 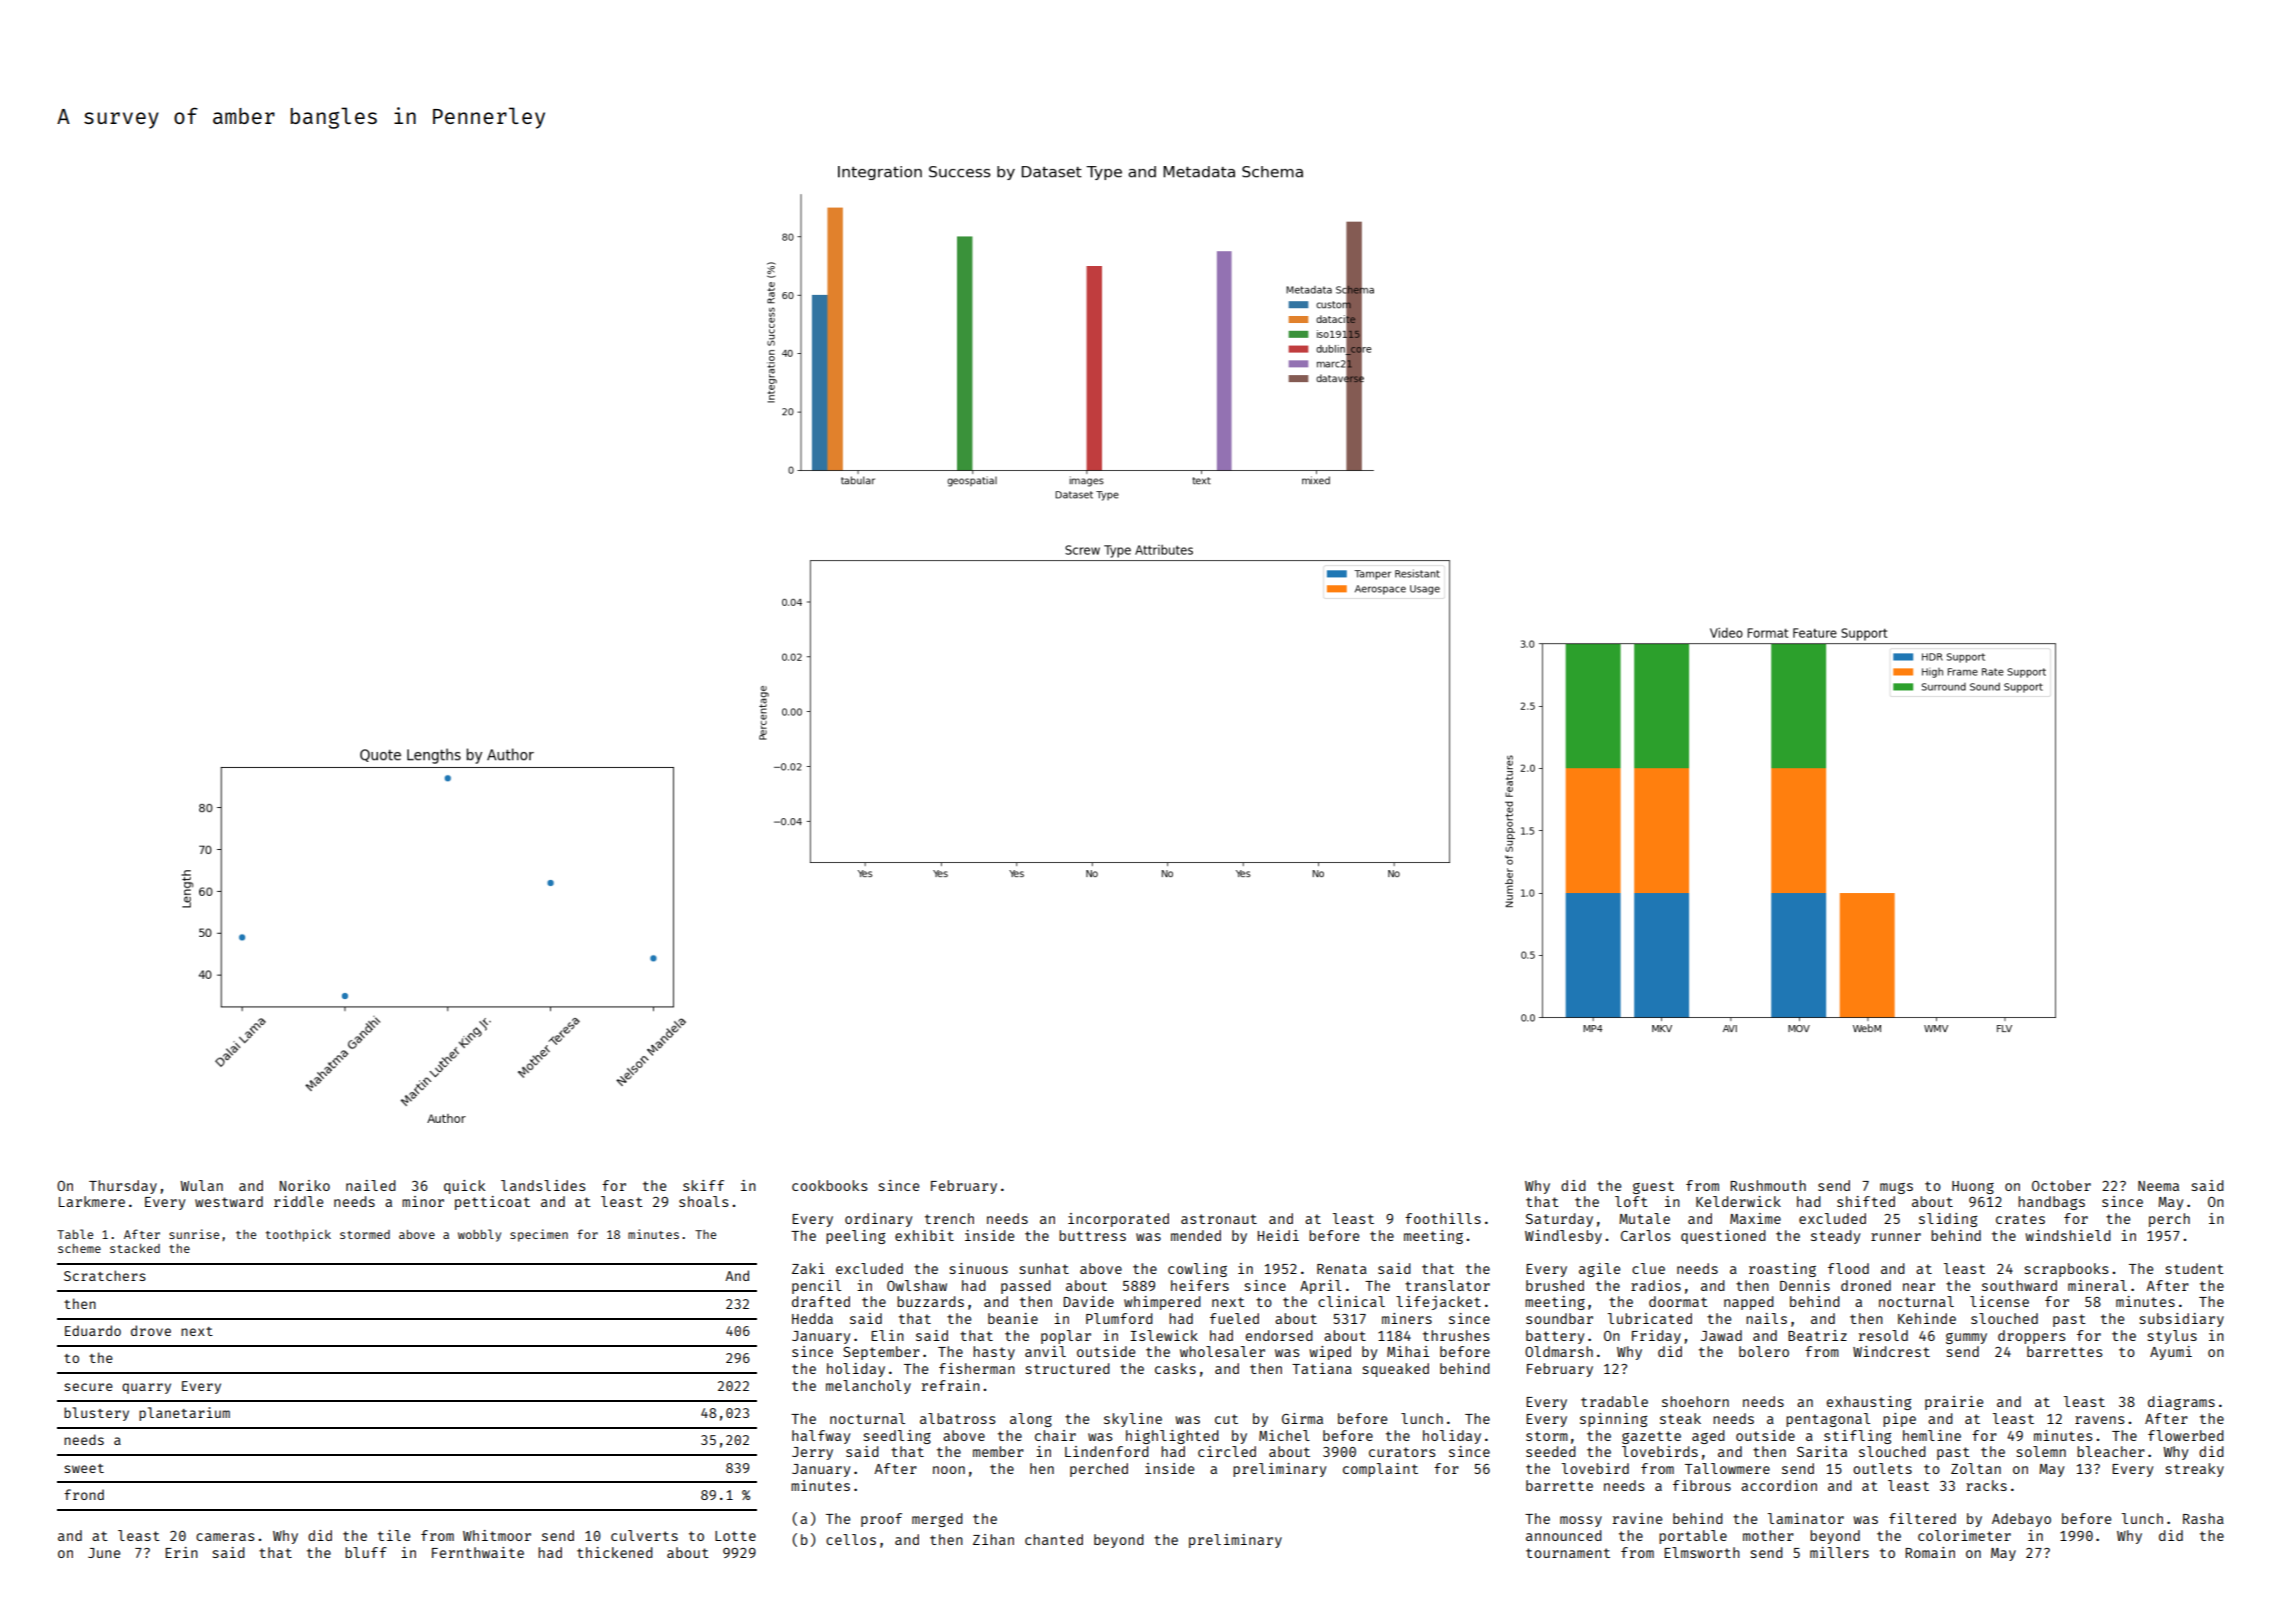 What do you see at coordinates (84, 1494) in the screenshot?
I see `frond` at bounding box center [84, 1494].
